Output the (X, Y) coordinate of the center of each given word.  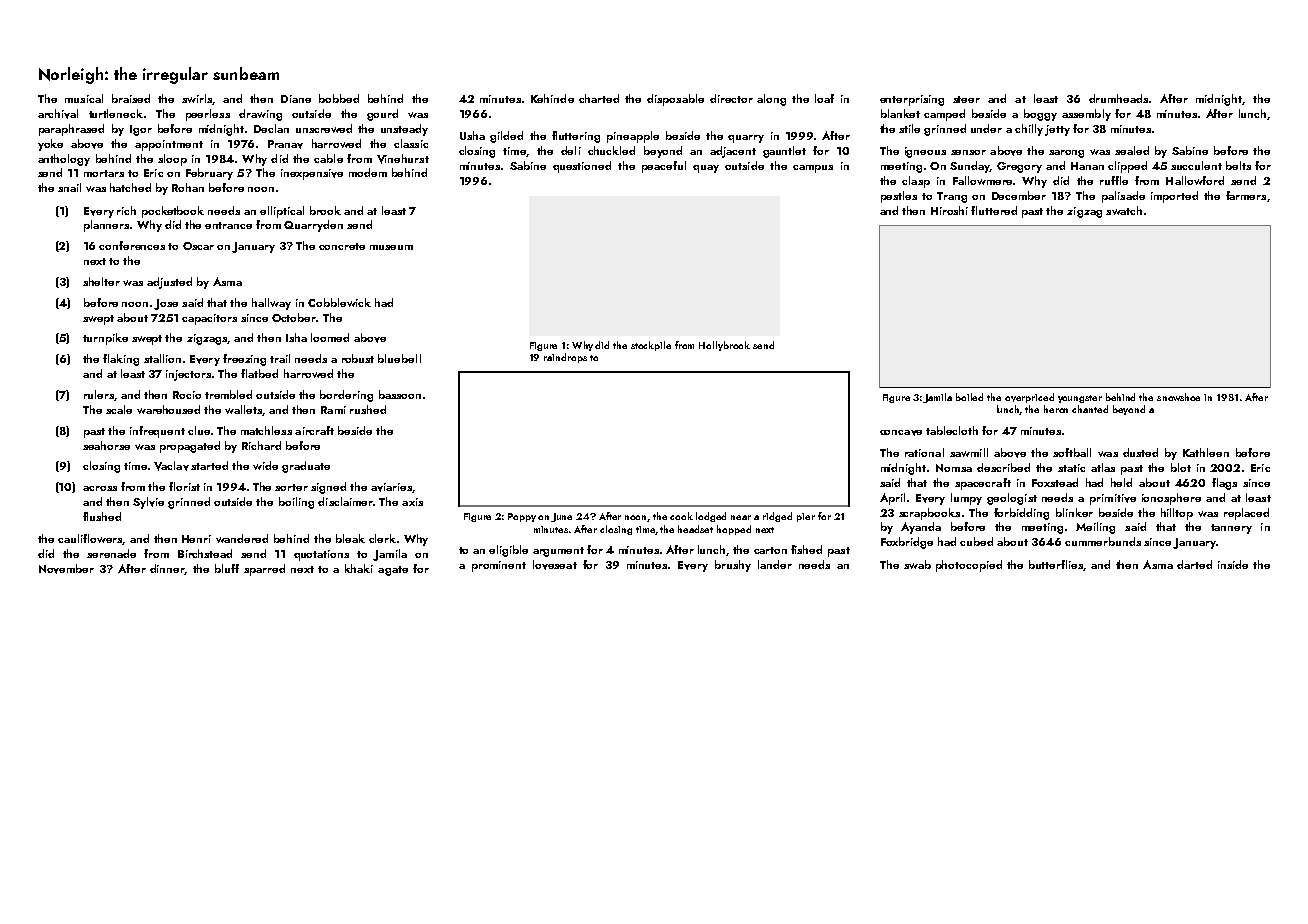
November (66, 569)
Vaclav (171, 466)
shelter (101, 281)
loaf (824, 98)
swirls (197, 98)
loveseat (555, 565)
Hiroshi (949, 210)
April (892, 499)
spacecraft (983, 484)
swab (917, 564)
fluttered (994, 210)
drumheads (1118, 98)
